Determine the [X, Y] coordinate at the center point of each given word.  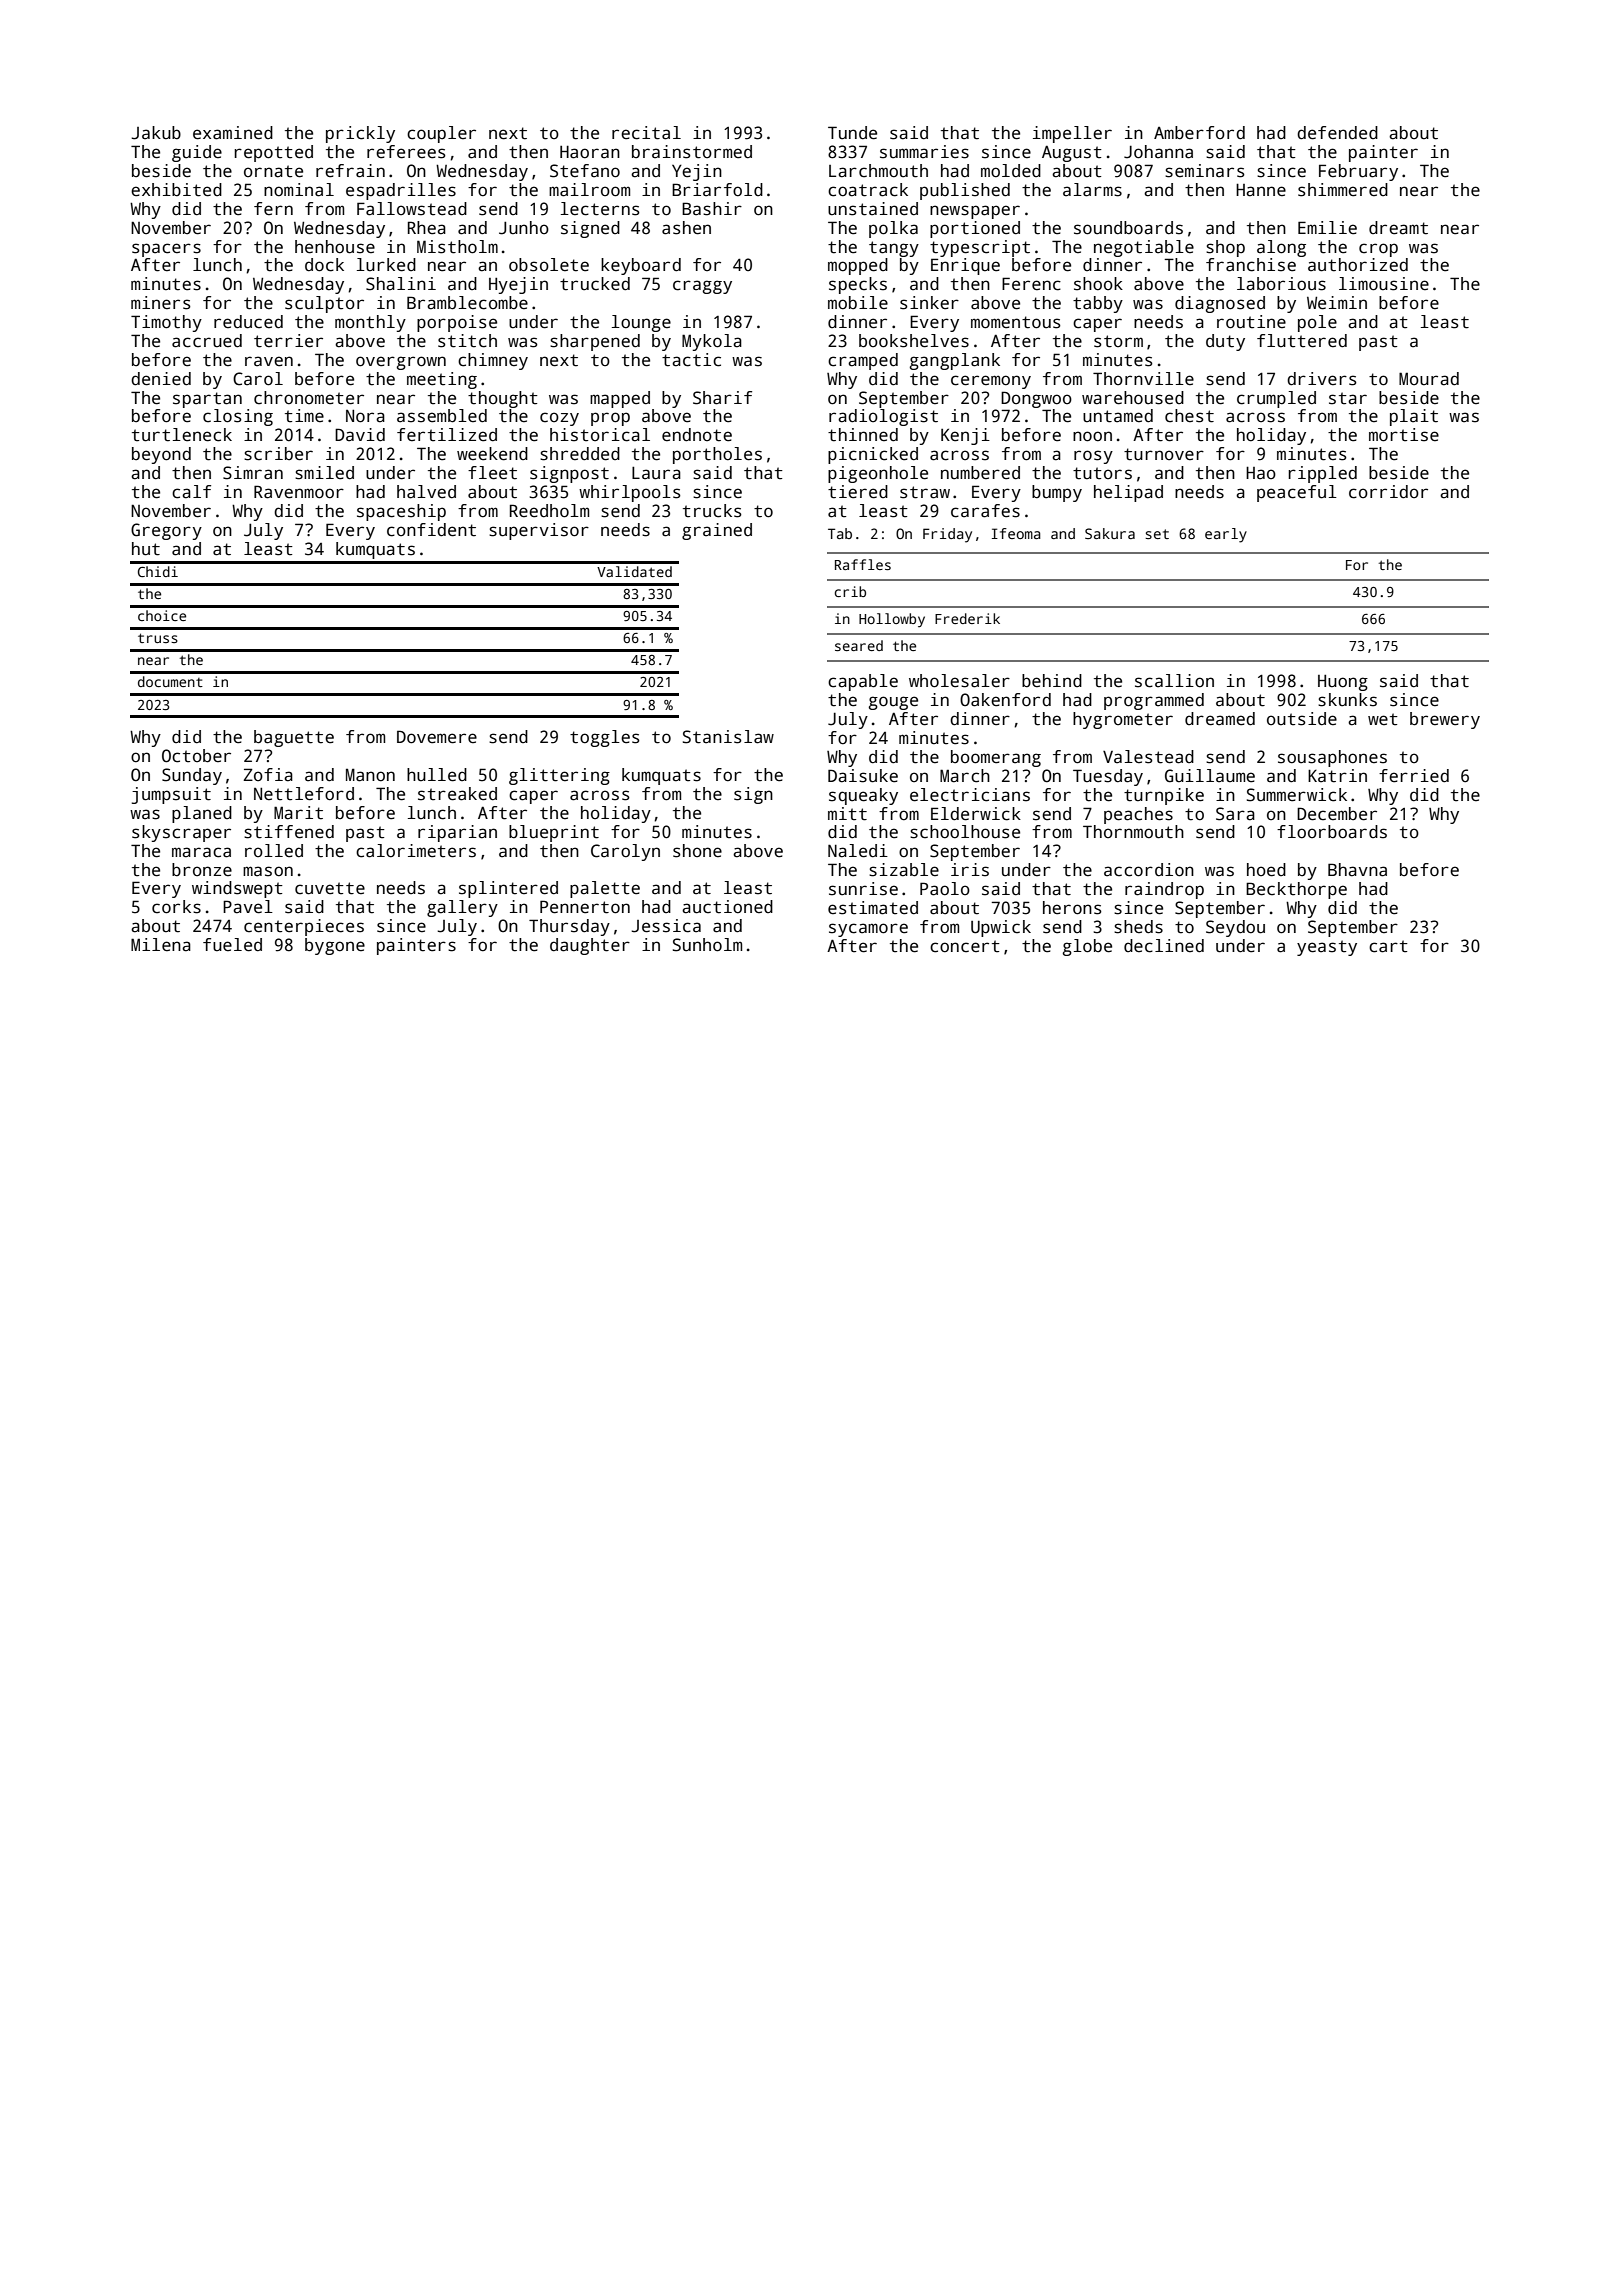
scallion [1174, 681]
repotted [274, 153]
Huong [1343, 683]
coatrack [868, 190]
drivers [1322, 379]
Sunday [192, 776]
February [1358, 172]
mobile [858, 303]
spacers [166, 250]
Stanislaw [728, 737]
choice [162, 615]
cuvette [330, 888]
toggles [605, 738]
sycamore [868, 930]
